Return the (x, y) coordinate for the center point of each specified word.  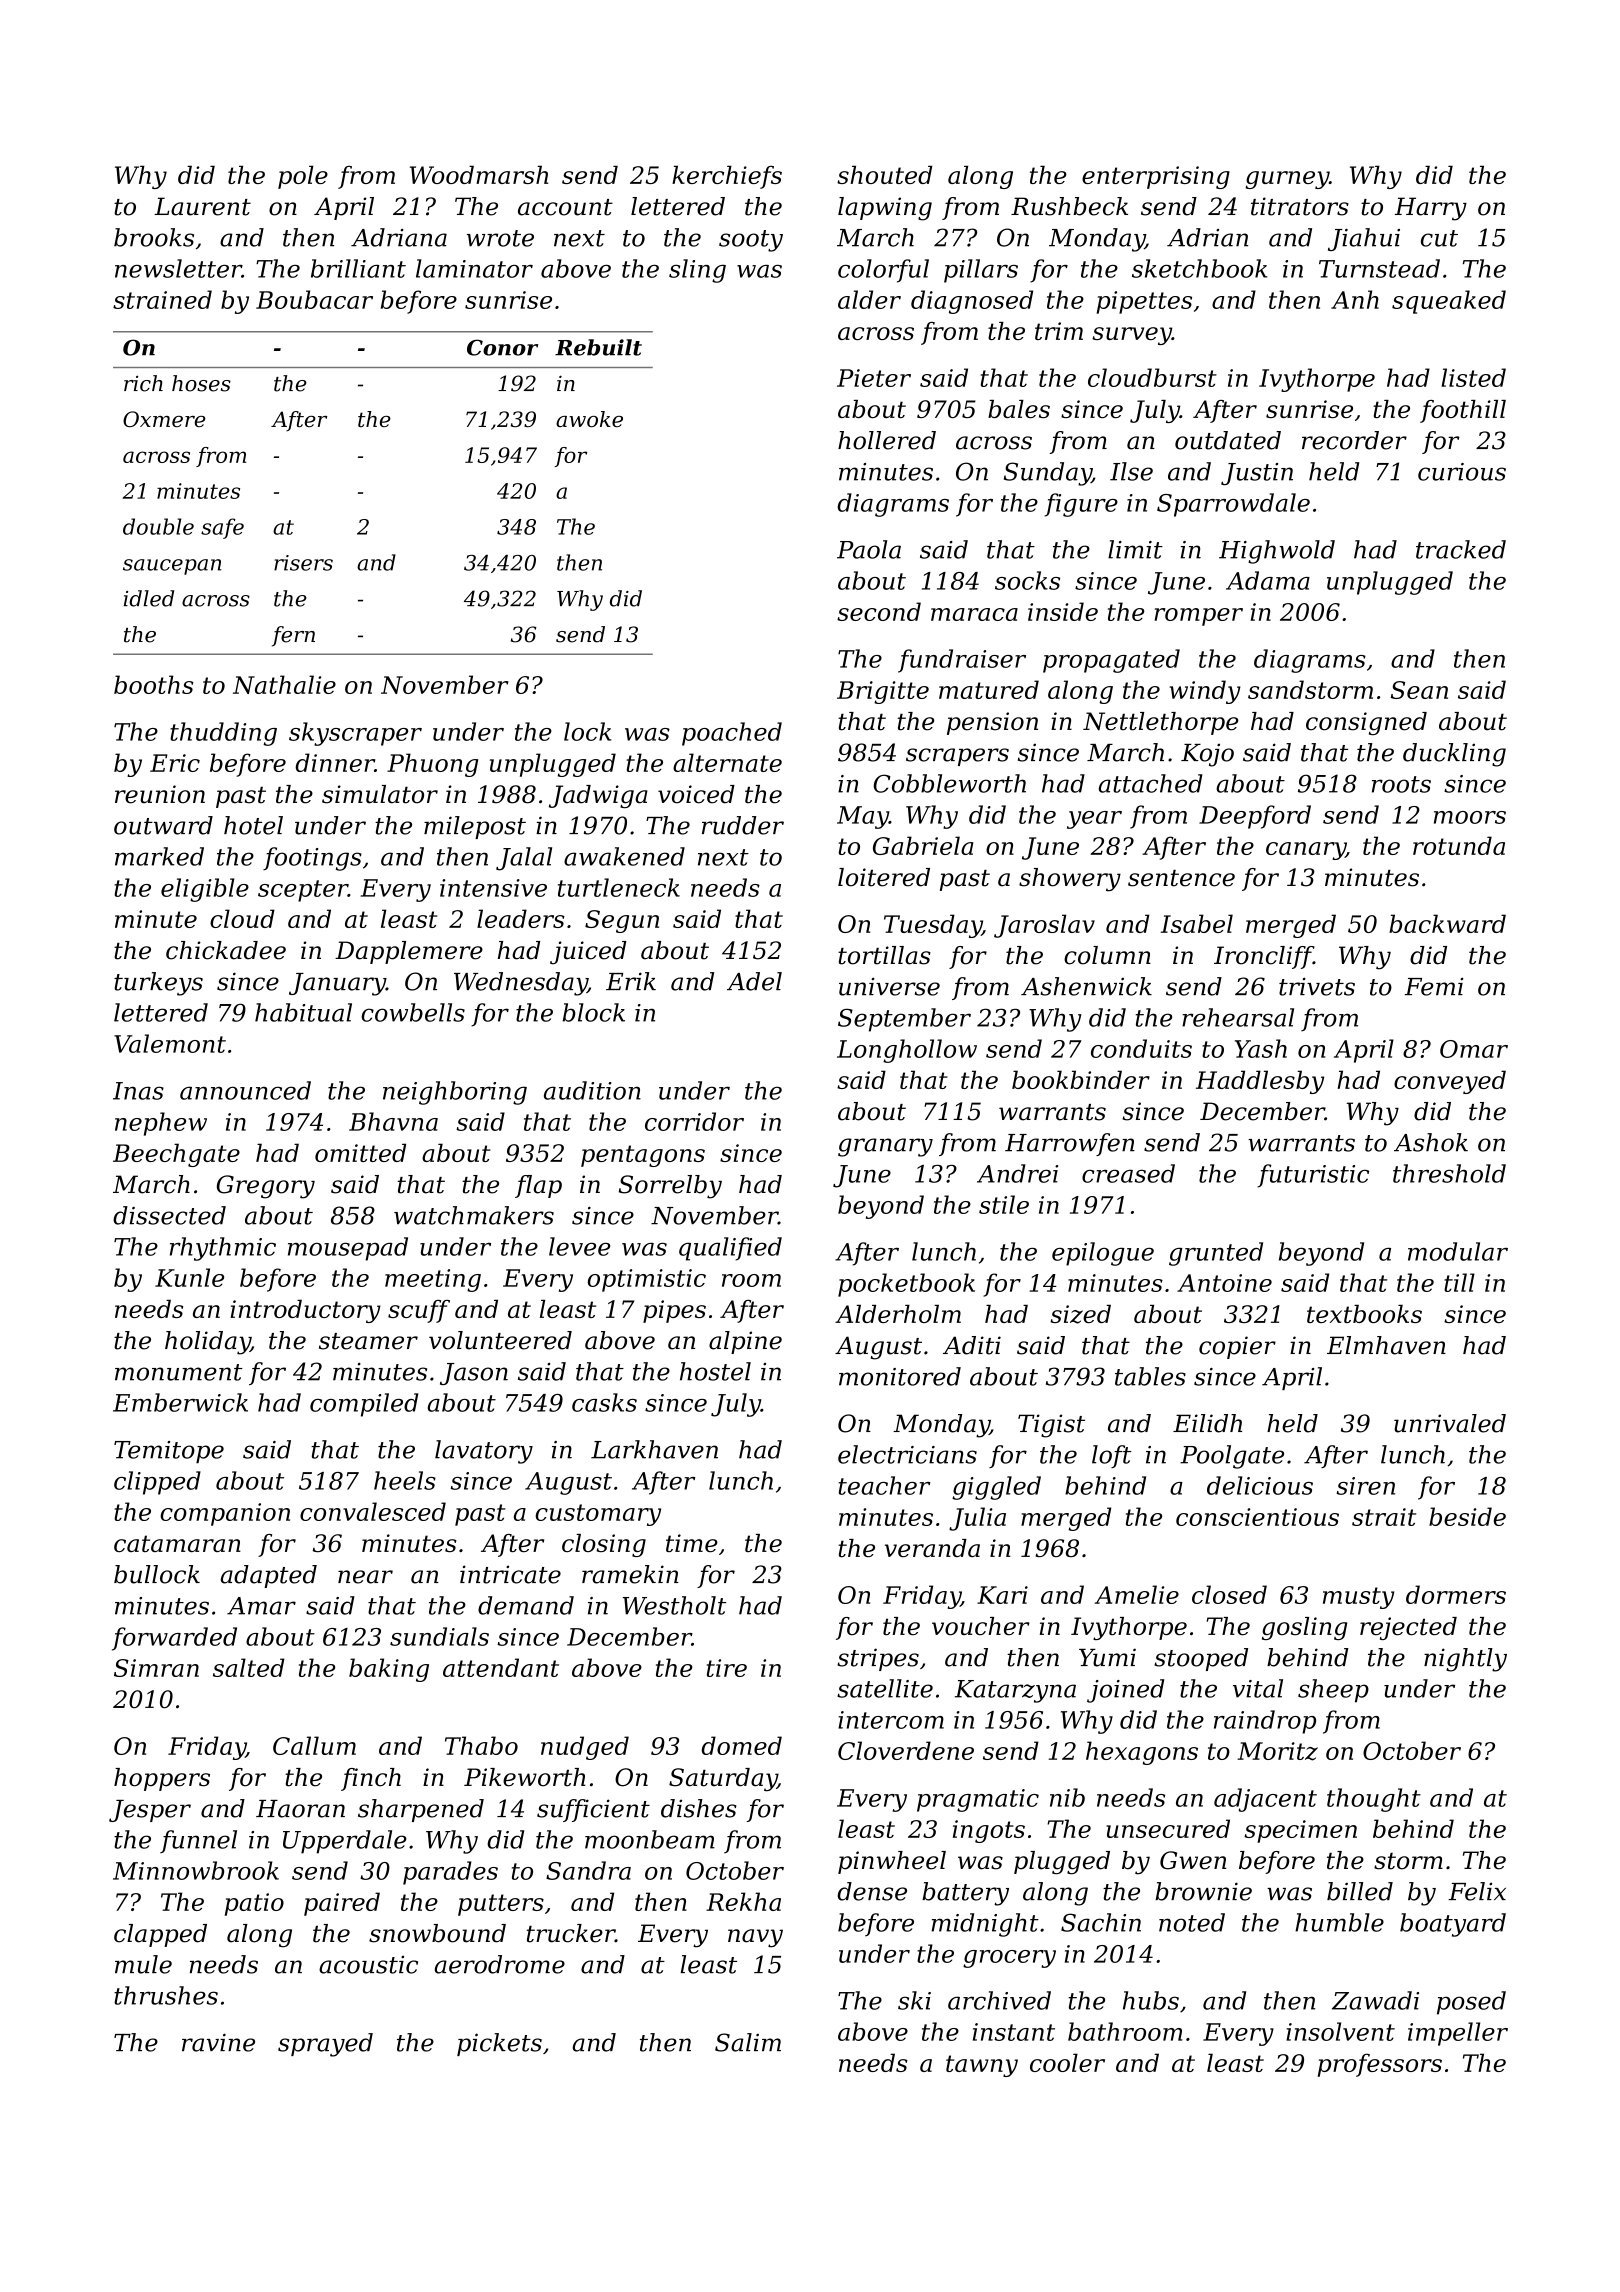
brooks (154, 237)
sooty (751, 241)
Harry (1431, 209)
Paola (869, 549)
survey (1132, 336)
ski (914, 2000)
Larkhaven (654, 1449)
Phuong (432, 765)
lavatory (484, 1452)
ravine (218, 2042)
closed (1229, 1594)
